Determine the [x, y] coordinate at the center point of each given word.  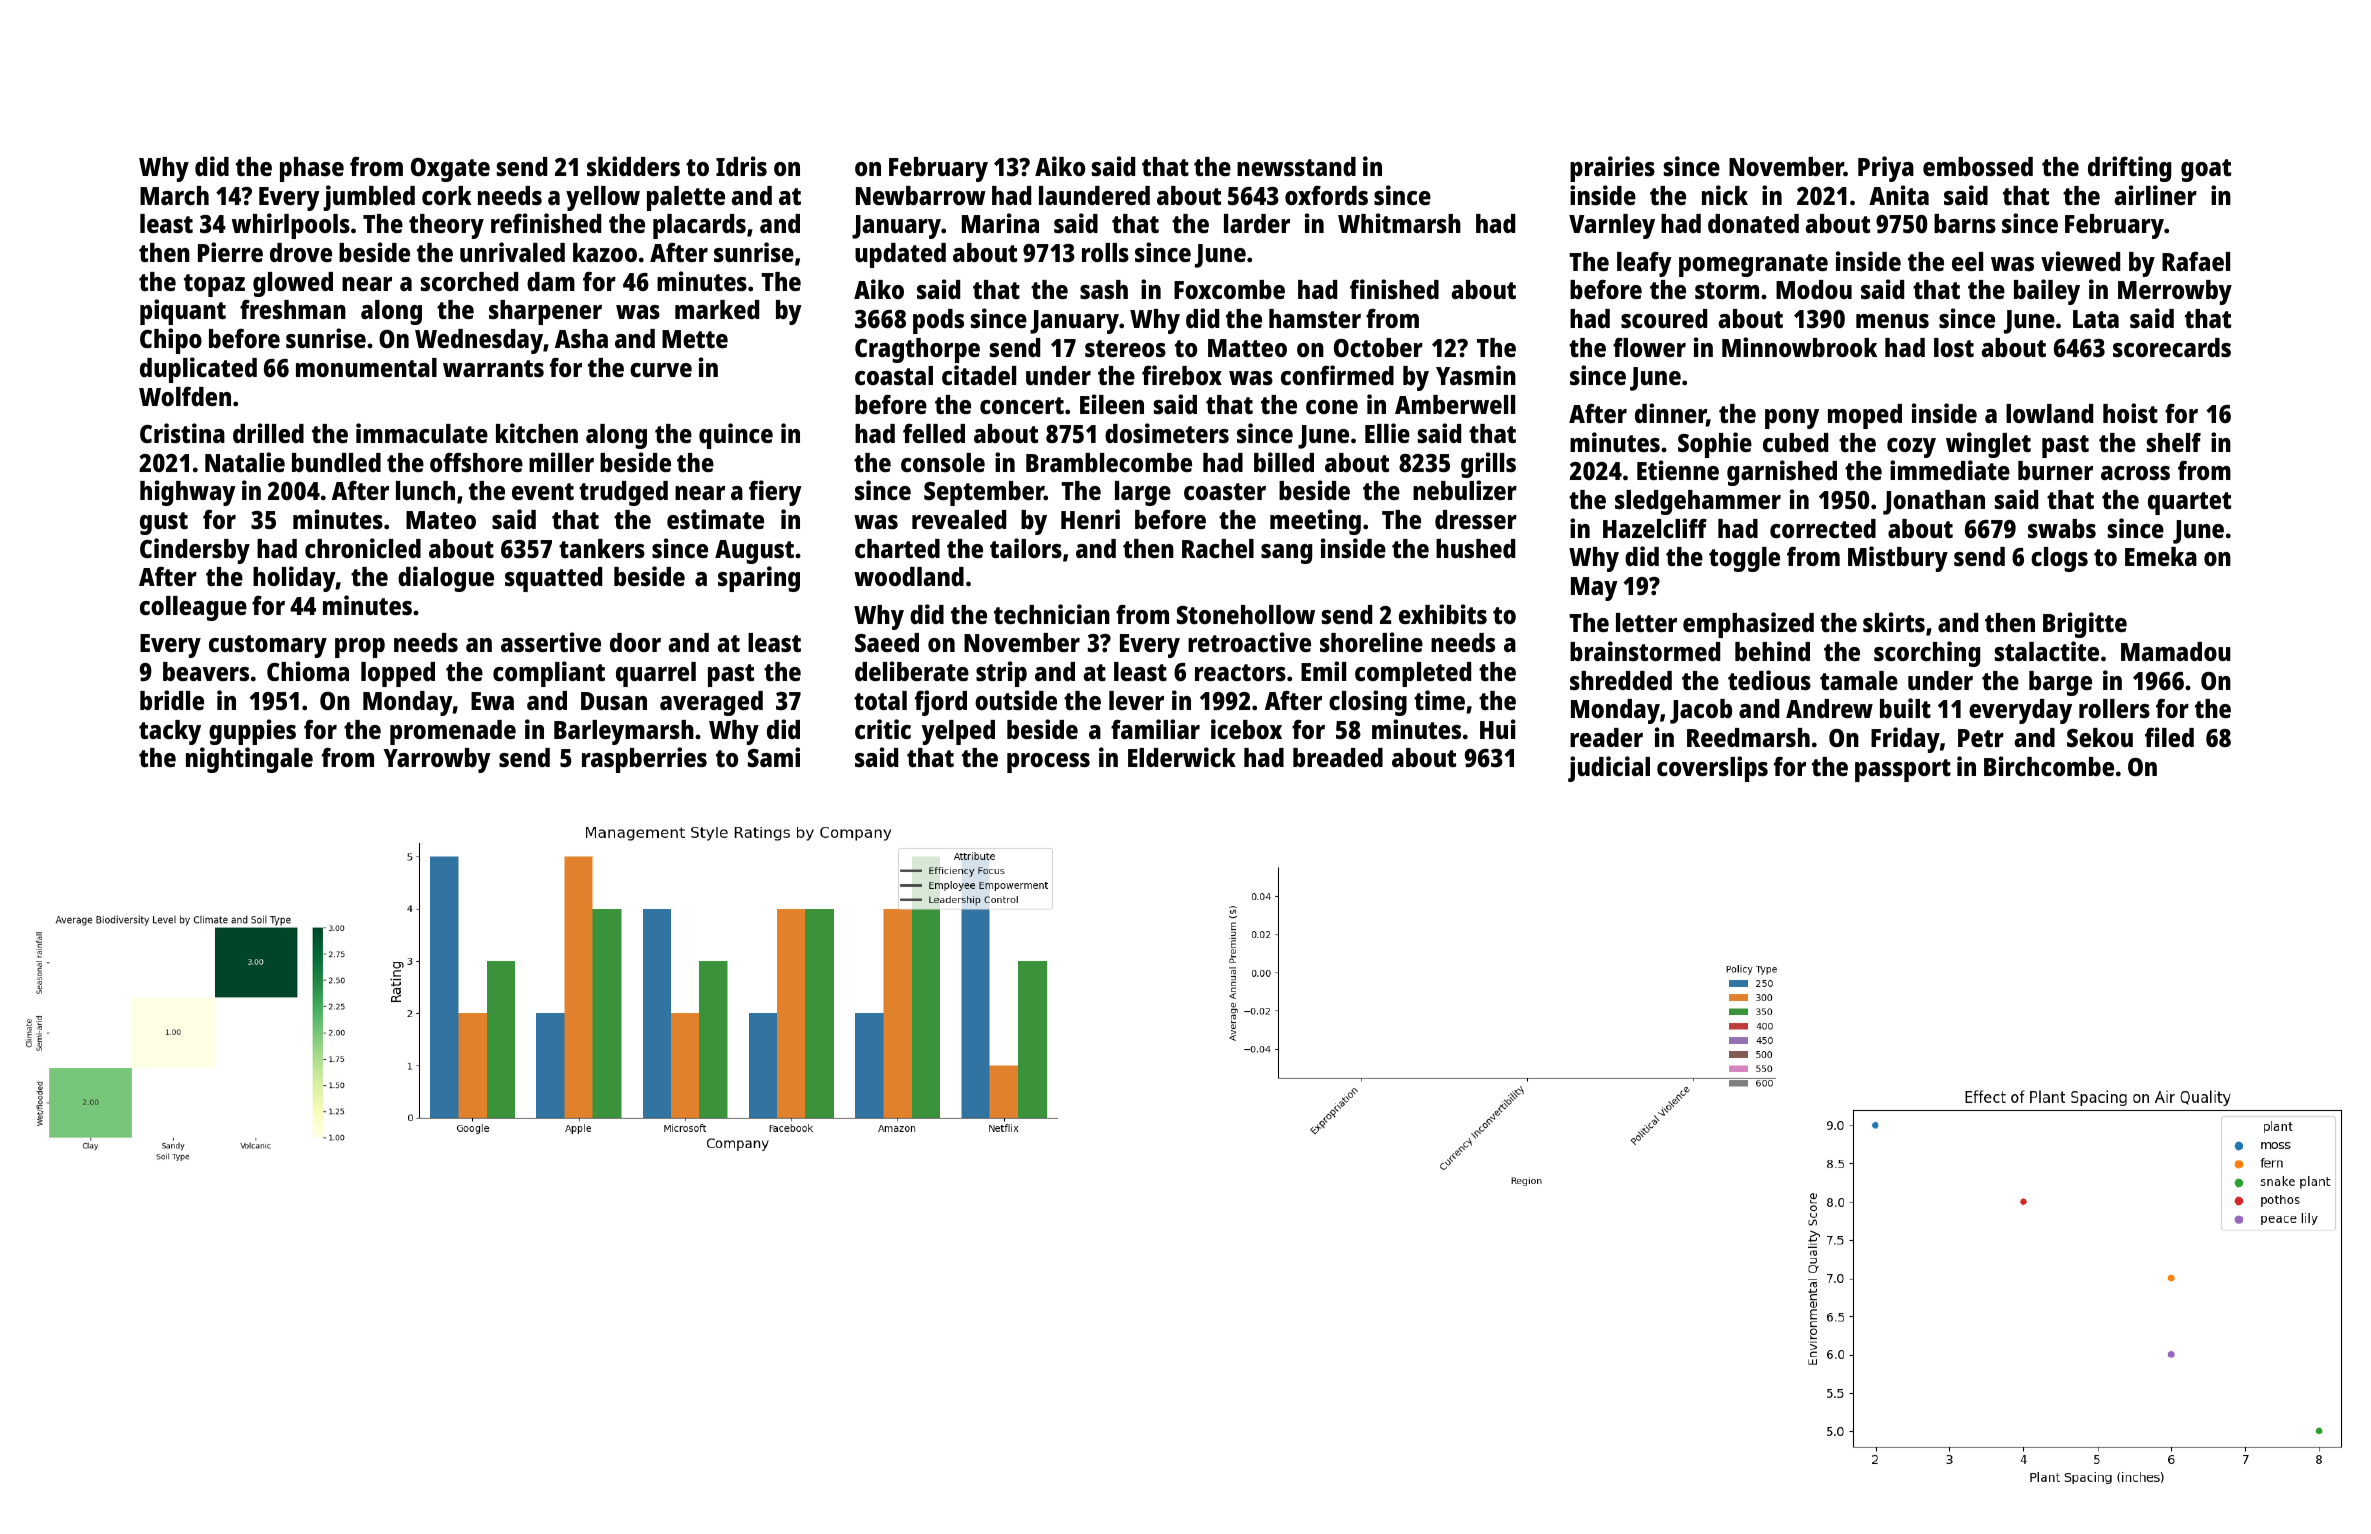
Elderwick [1182, 757]
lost [1954, 347]
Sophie [1715, 445]
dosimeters [1167, 433]
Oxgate [450, 170]
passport [1903, 770]
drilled [268, 433]
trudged [623, 493]
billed [1284, 462]
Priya [1886, 169]
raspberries [644, 760]
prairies [1612, 169]
